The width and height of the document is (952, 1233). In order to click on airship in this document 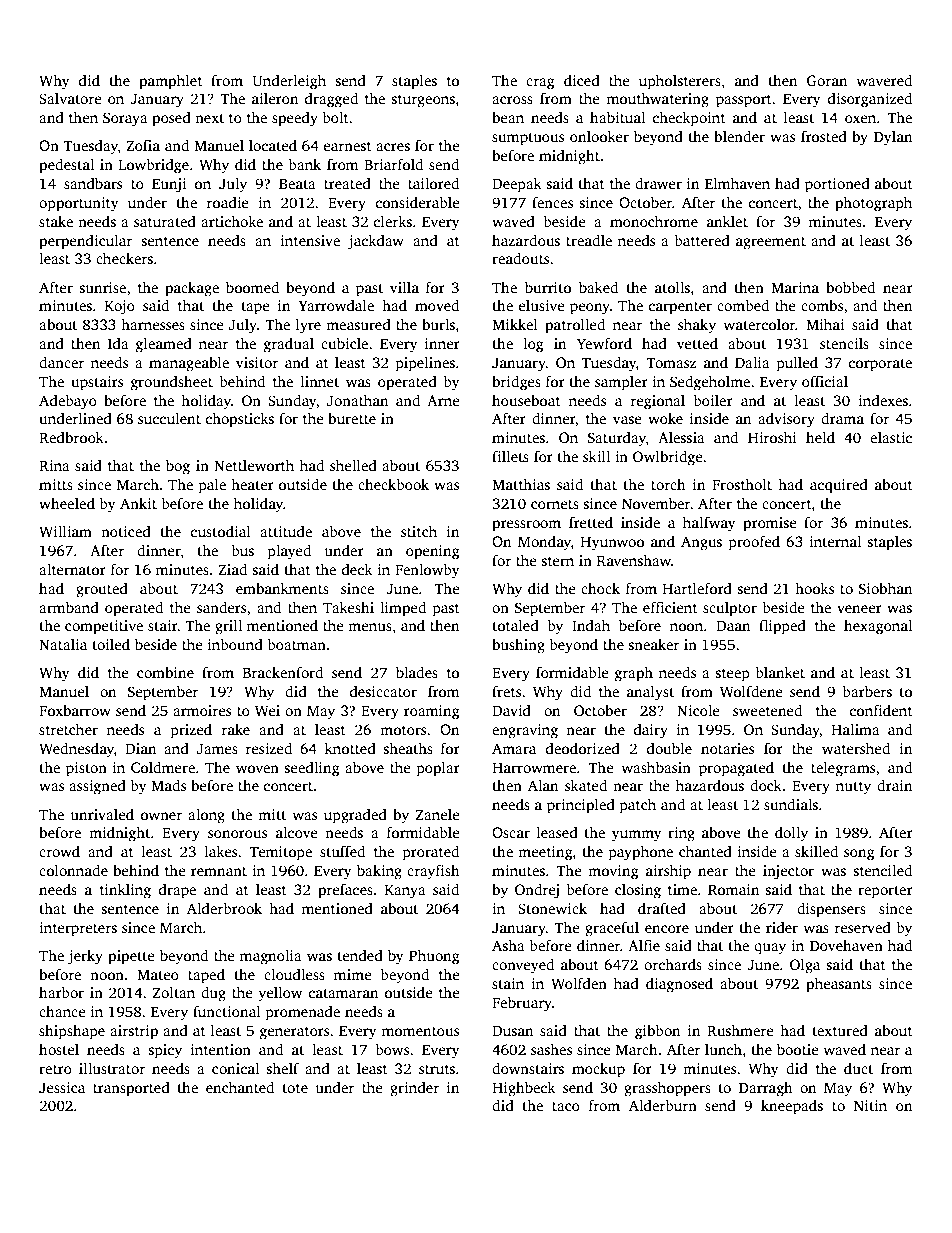, I will do `click(668, 872)`.
